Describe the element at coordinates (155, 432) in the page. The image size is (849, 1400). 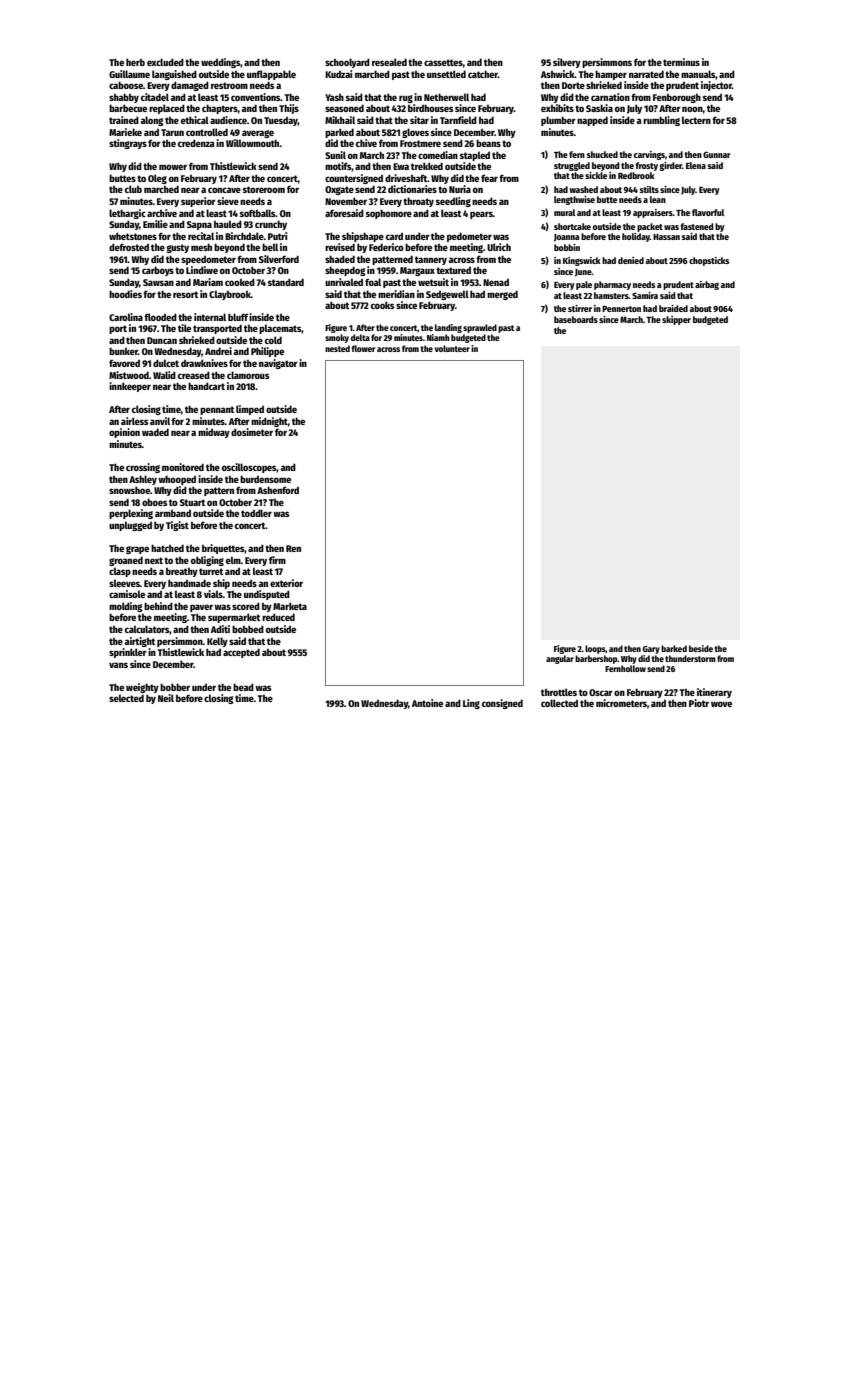
I see `waded` at that location.
